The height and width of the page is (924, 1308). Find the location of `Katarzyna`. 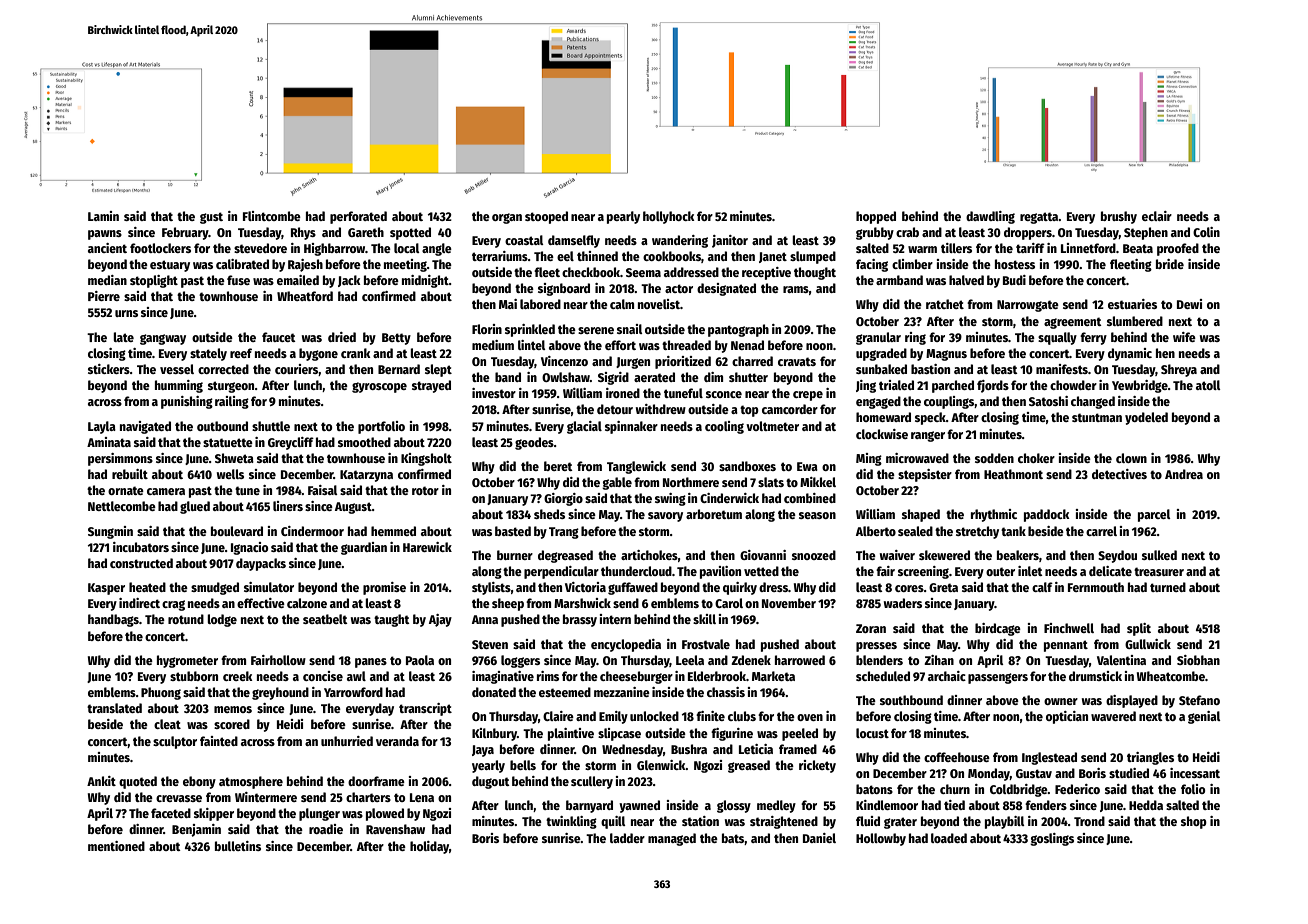

Katarzyna is located at coordinates (366, 476).
